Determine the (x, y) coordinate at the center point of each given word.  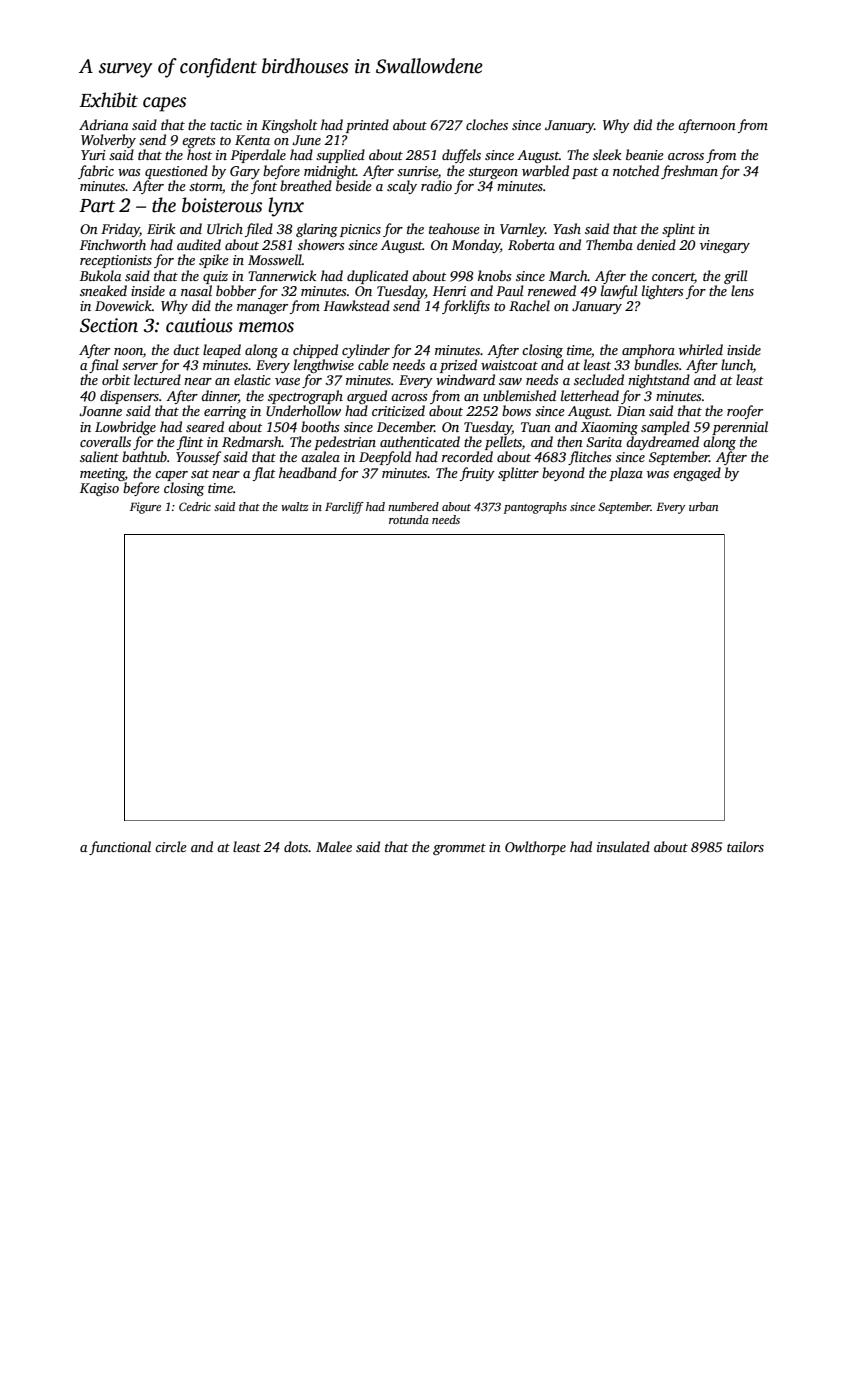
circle (171, 846)
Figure (145, 508)
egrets (199, 142)
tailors (745, 846)
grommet (459, 849)
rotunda (409, 519)
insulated (623, 846)
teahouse (454, 228)
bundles (656, 364)
